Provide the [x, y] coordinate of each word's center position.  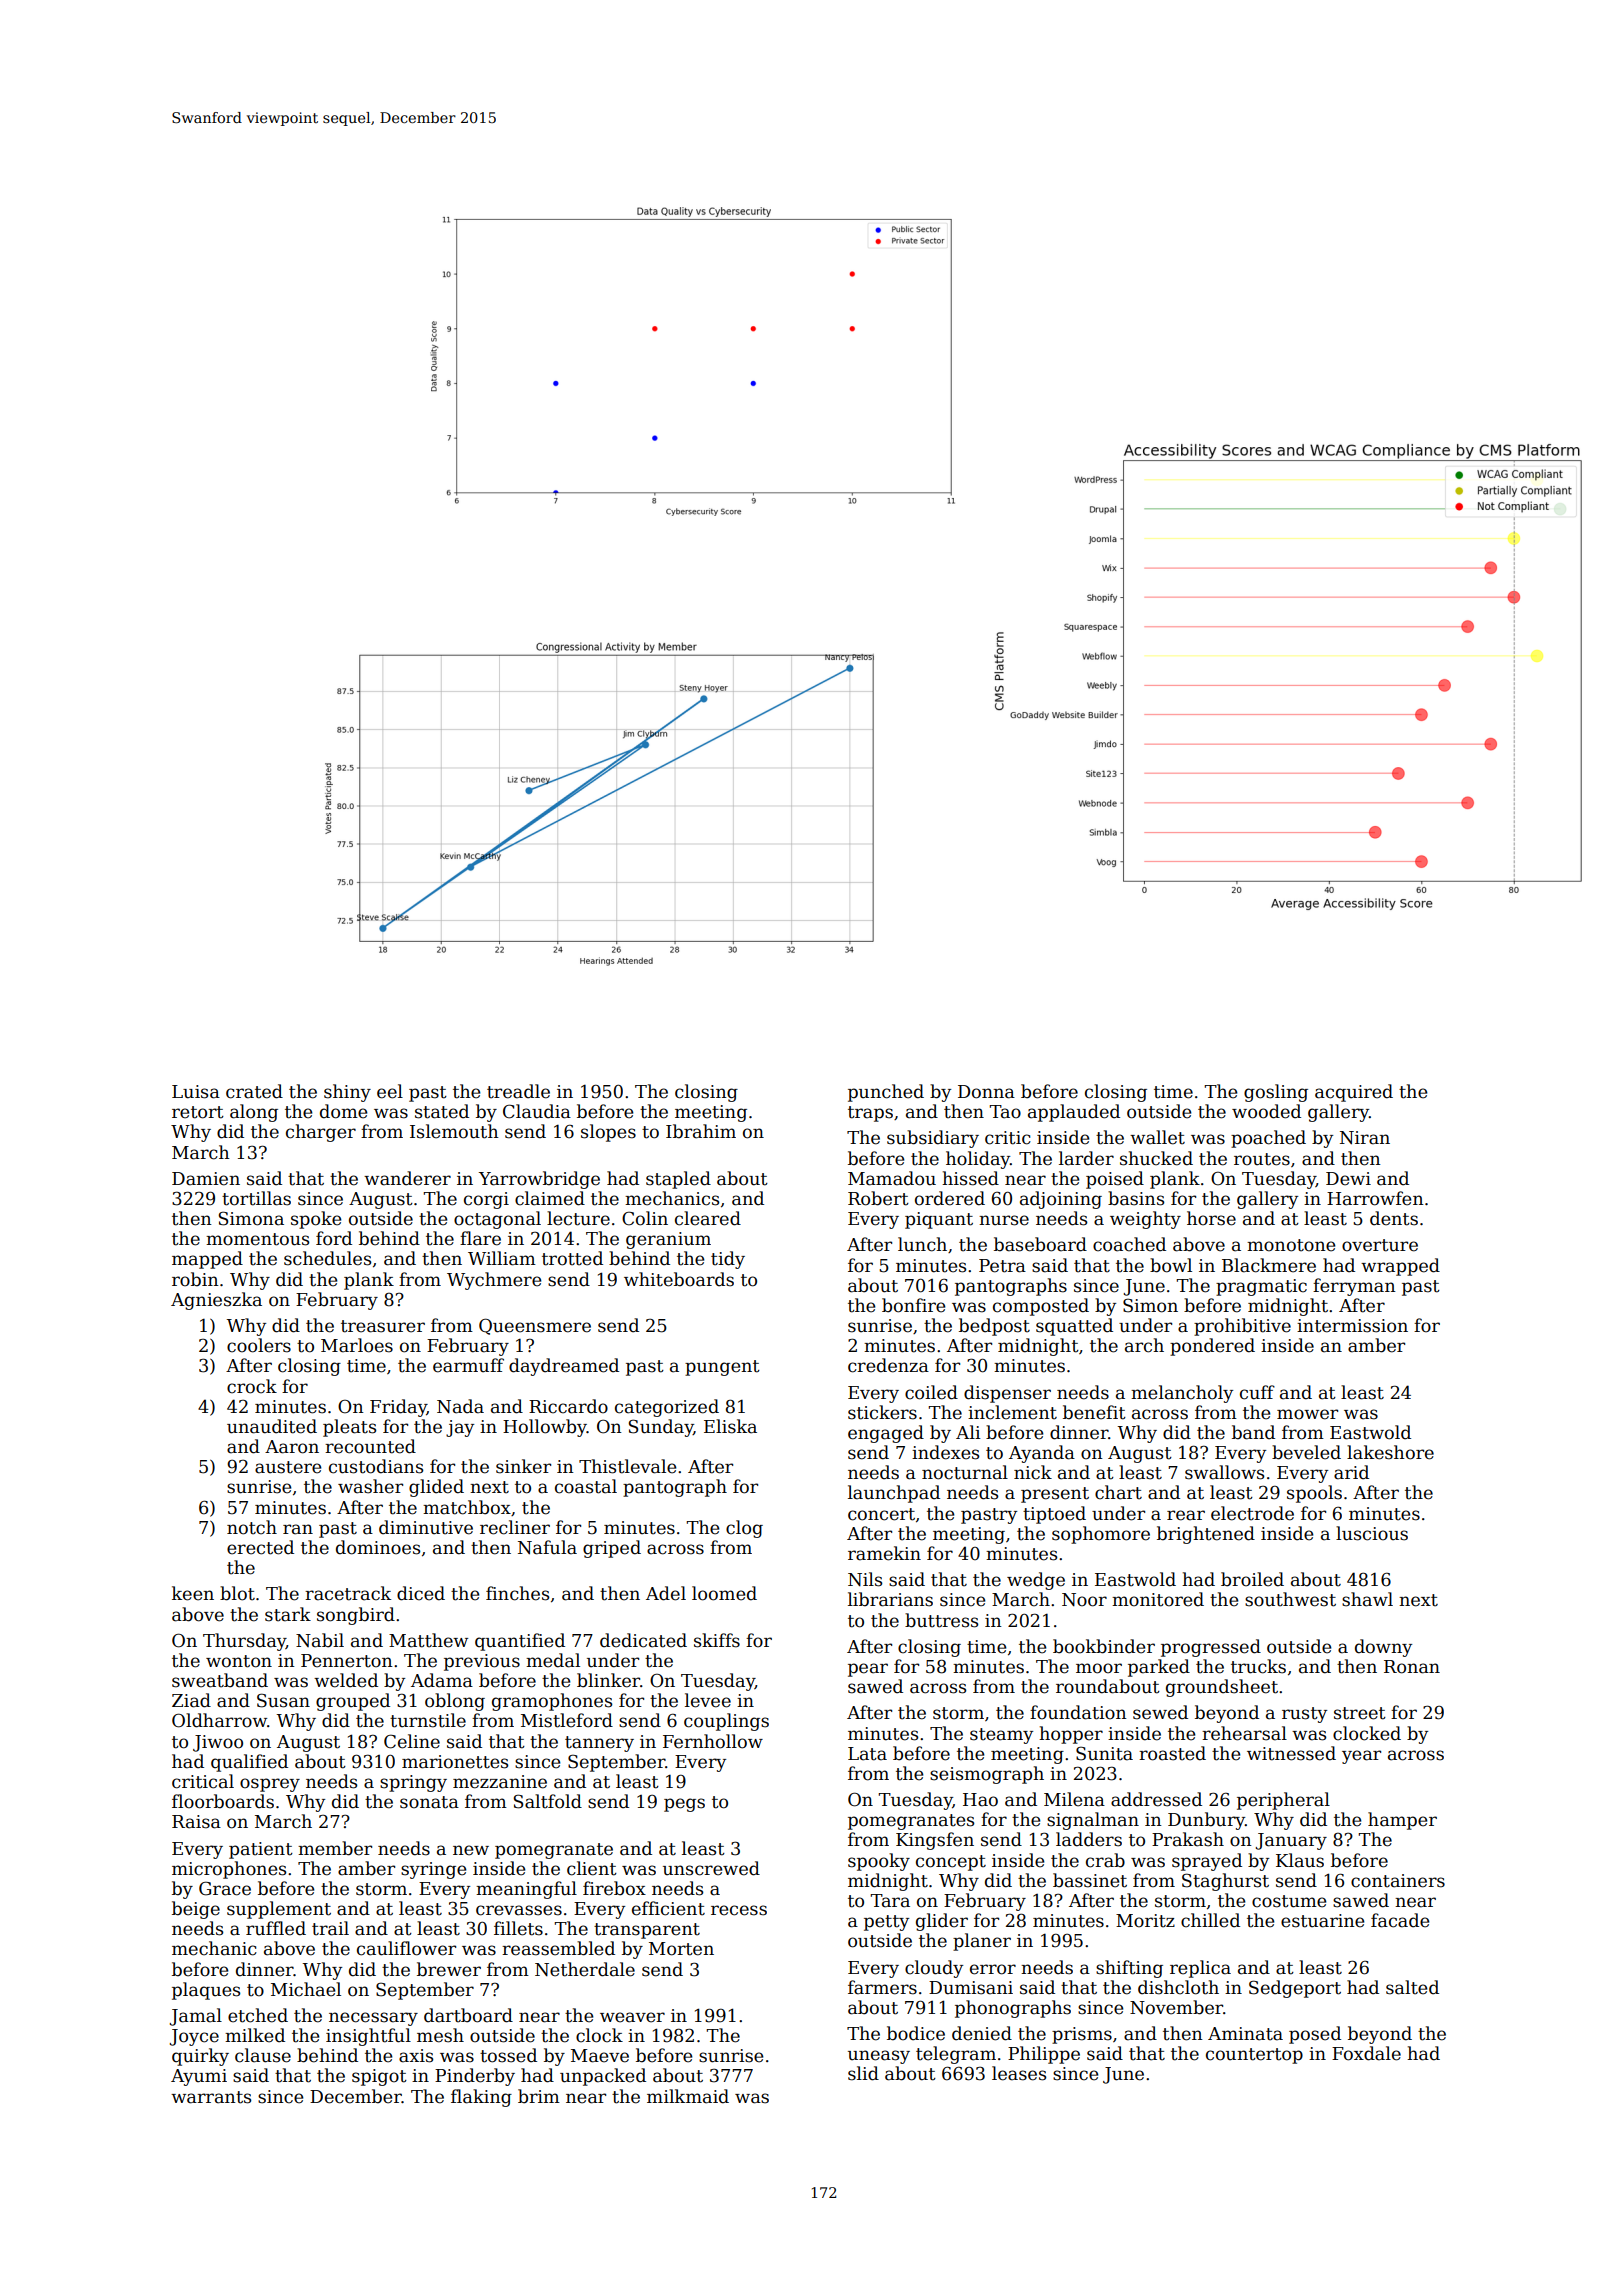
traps [870, 1114]
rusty [1304, 1715]
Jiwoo [218, 1743]
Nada [460, 1406]
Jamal [196, 2017]
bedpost [994, 1327]
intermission [1352, 1326]
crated [254, 1091]
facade [1400, 1920]
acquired [1354, 1093]
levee [708, 1700]
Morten [681, 1949]
